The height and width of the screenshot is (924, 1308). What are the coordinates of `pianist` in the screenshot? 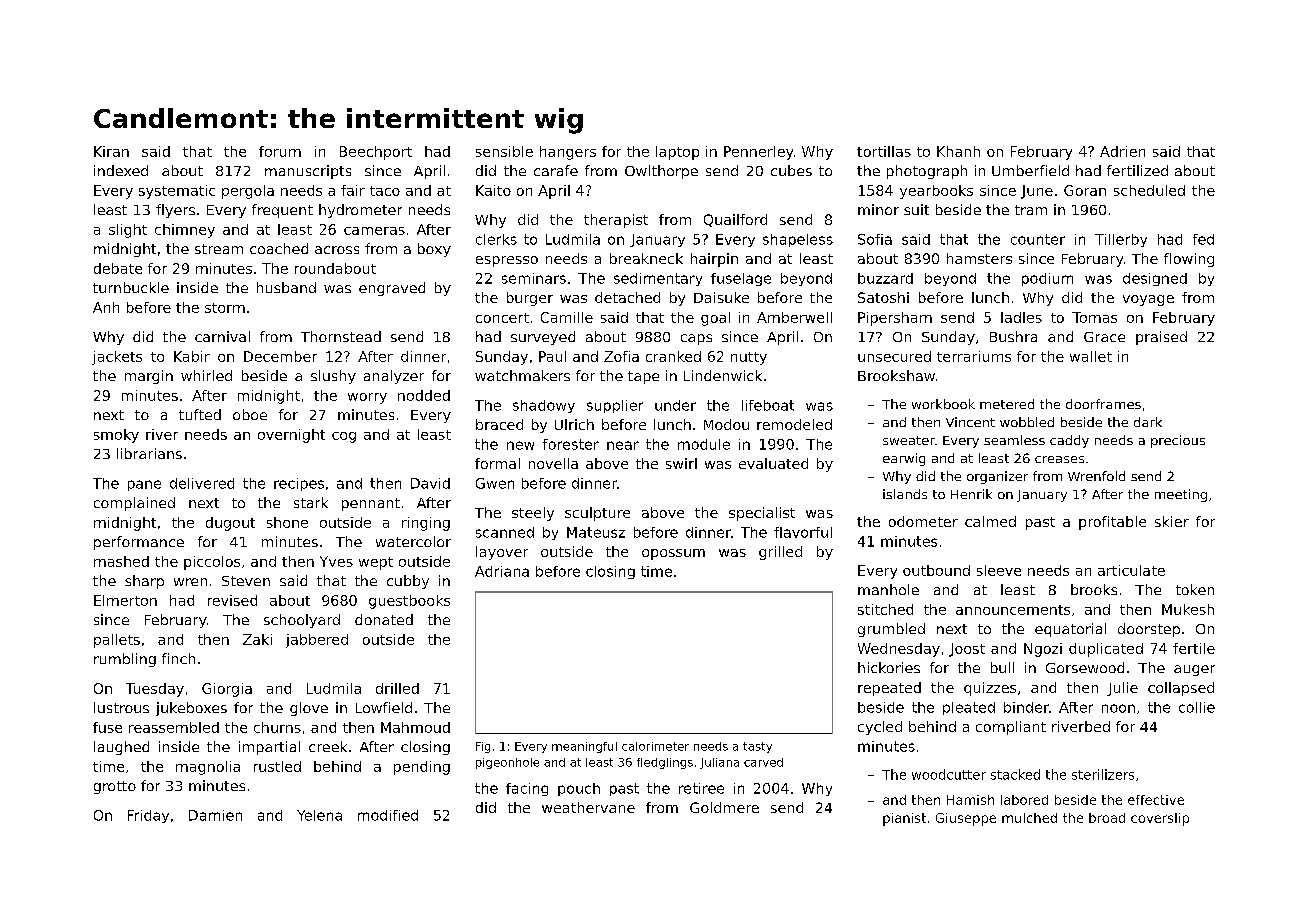 It's located at (904, 819).
